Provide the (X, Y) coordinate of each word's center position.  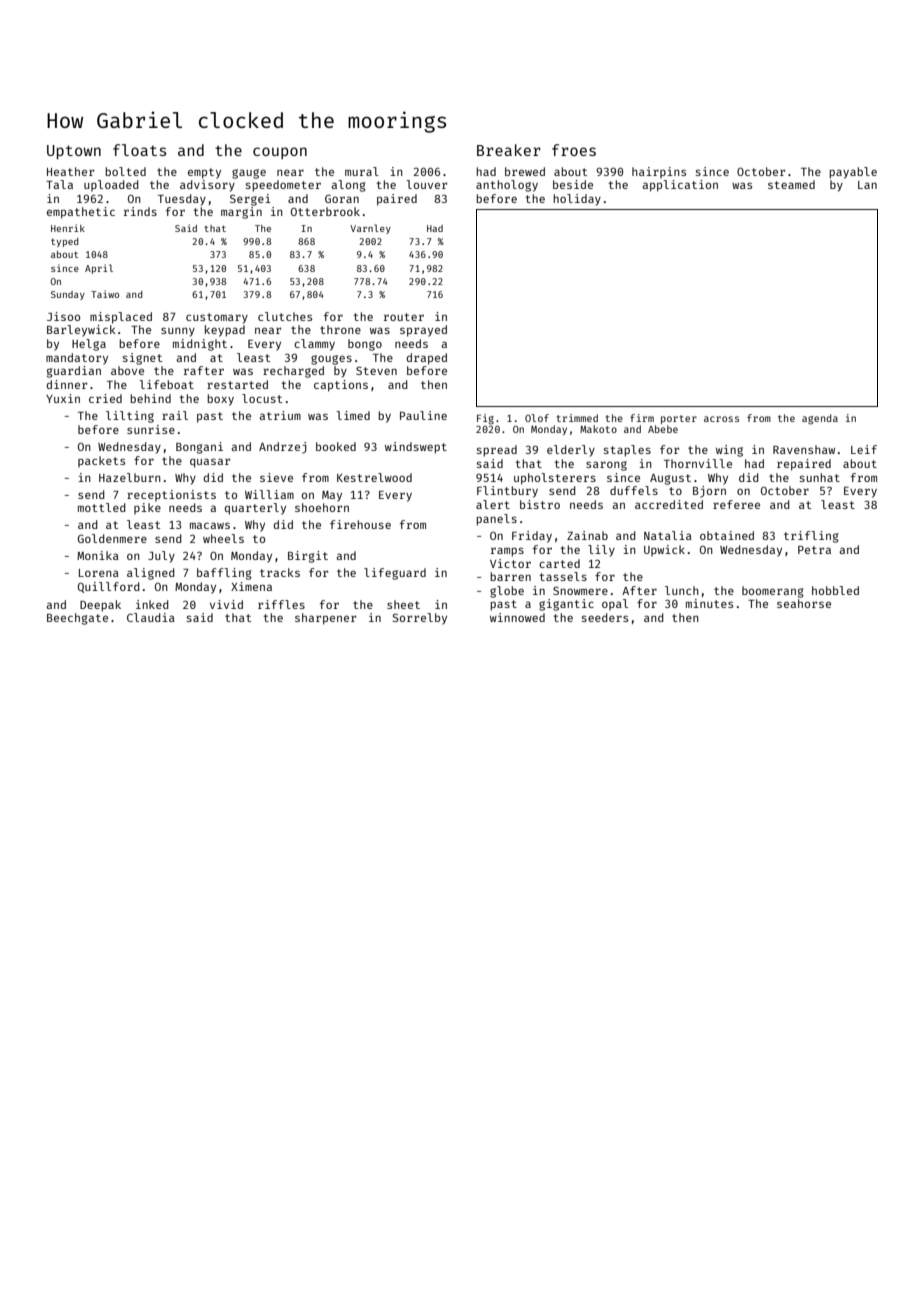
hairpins (659, 172)
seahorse (804, 603)
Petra (814, 550)
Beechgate (77, 619)
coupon (280, 153)
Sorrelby (420, 619)
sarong (606, 466)
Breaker (509, 150)
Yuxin (63, 398)
